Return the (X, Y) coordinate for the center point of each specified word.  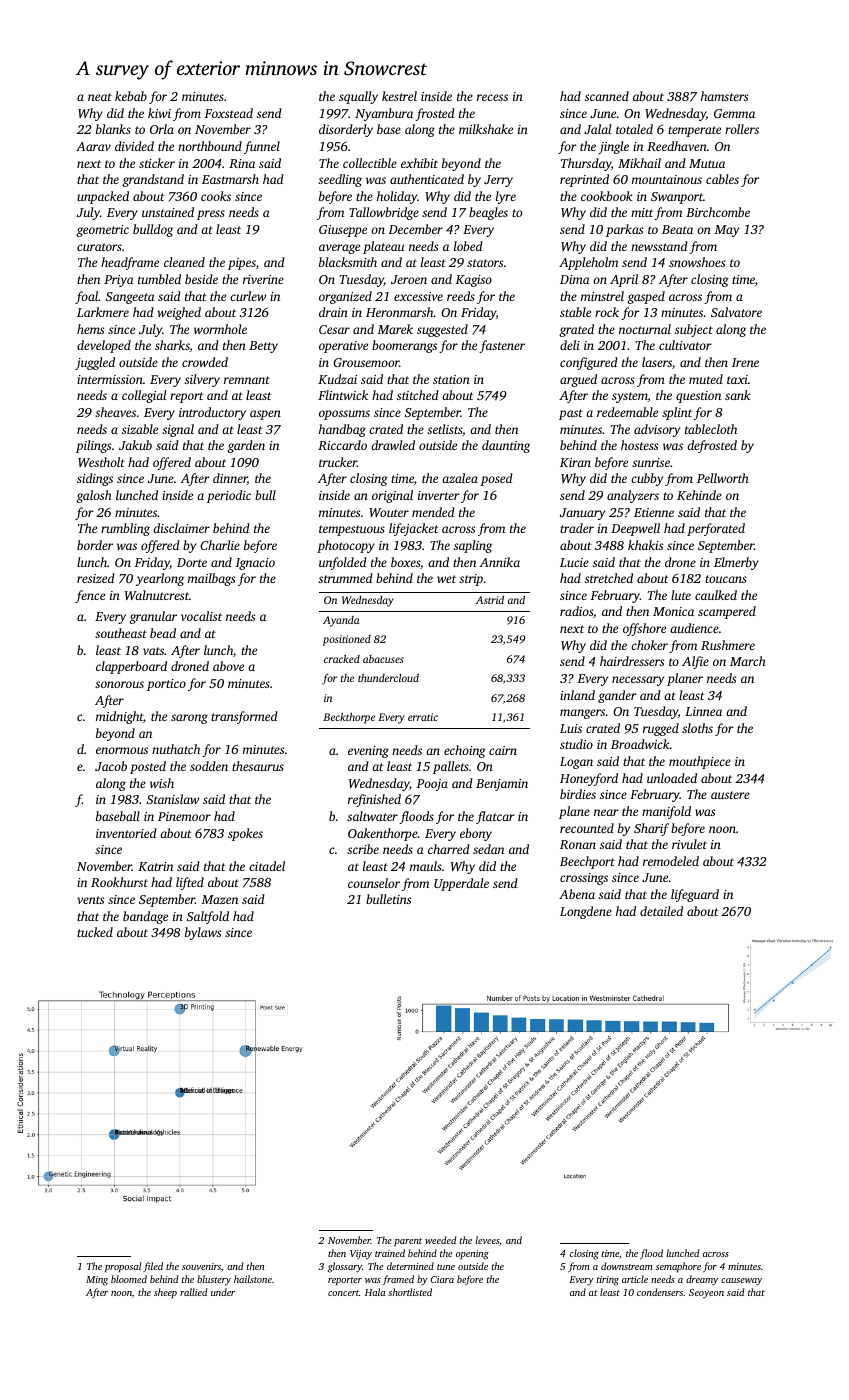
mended (433, 512)
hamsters (724, 96)
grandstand (153, 180)
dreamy (702, 1280)
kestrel (399, 96)
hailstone (253, 1279)
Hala (375, 1292)
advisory (657, 430)
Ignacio (255, 564)
